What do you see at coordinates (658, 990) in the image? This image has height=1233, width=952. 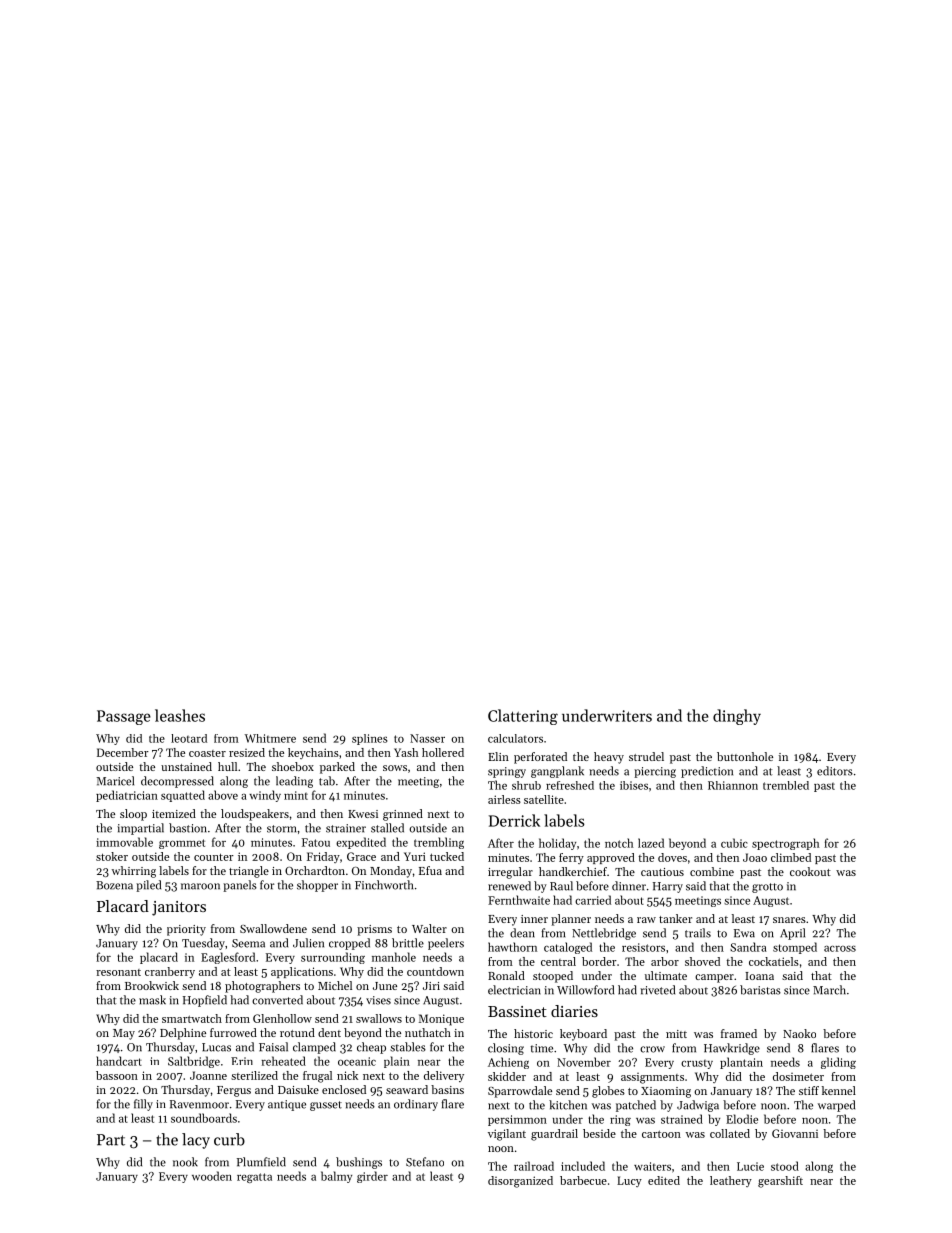 I see `riveted` at bounding box center [658, 990].
